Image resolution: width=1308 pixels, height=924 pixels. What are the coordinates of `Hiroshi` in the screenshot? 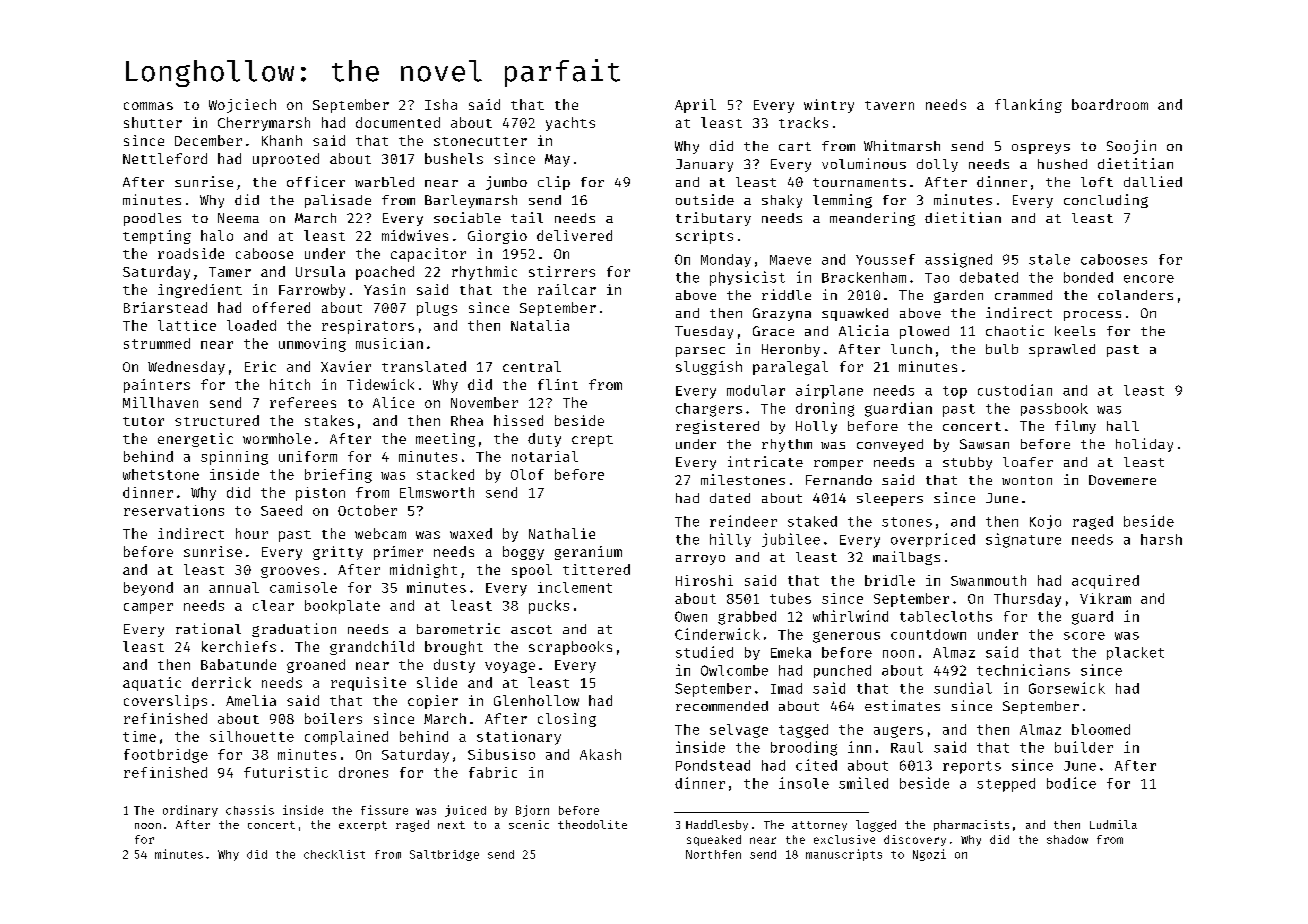 It's located at (704, 580).
